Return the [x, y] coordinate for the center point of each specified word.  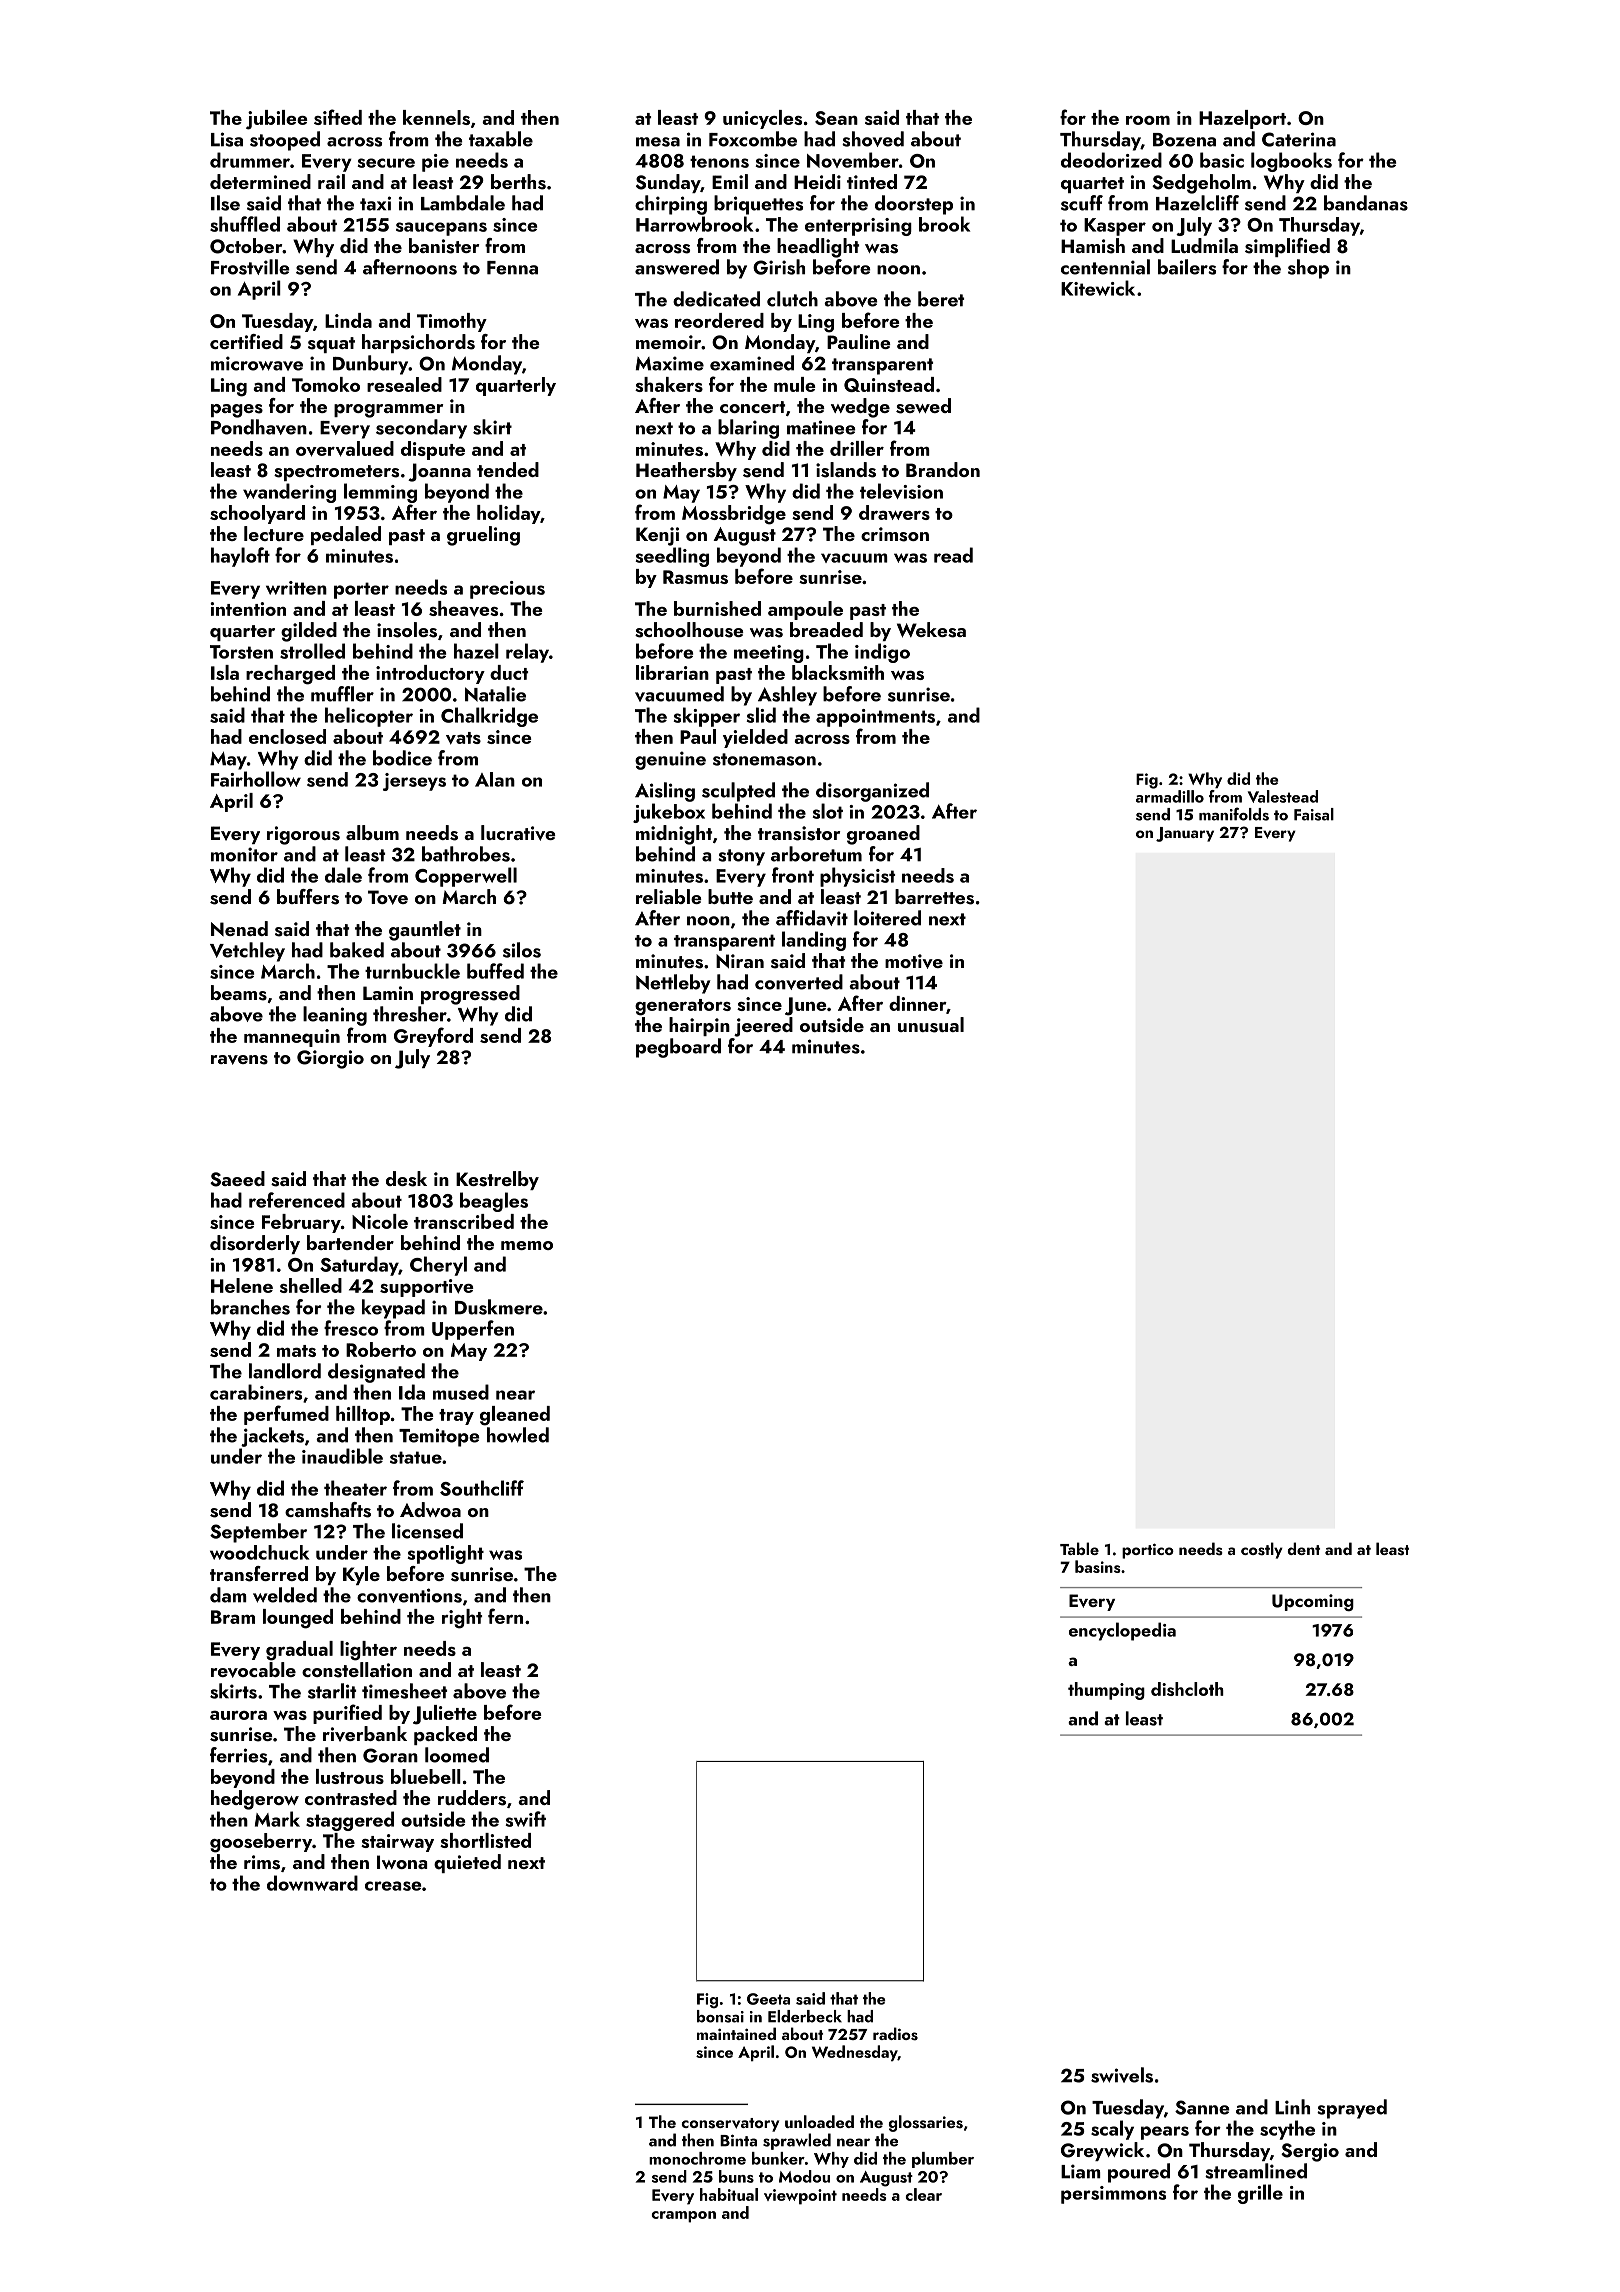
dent [1304, 1548]
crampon [684, 2217]
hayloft [240, 557]
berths [518, 182]
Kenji [657, 536]
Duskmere [499, 1307]
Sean [836, 118]
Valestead [1283, 796]
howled [518, 1435]
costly [1262, 1550]
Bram [233, 1617]
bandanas [1366, 203]
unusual [931, 1025]
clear [924, 2194]
